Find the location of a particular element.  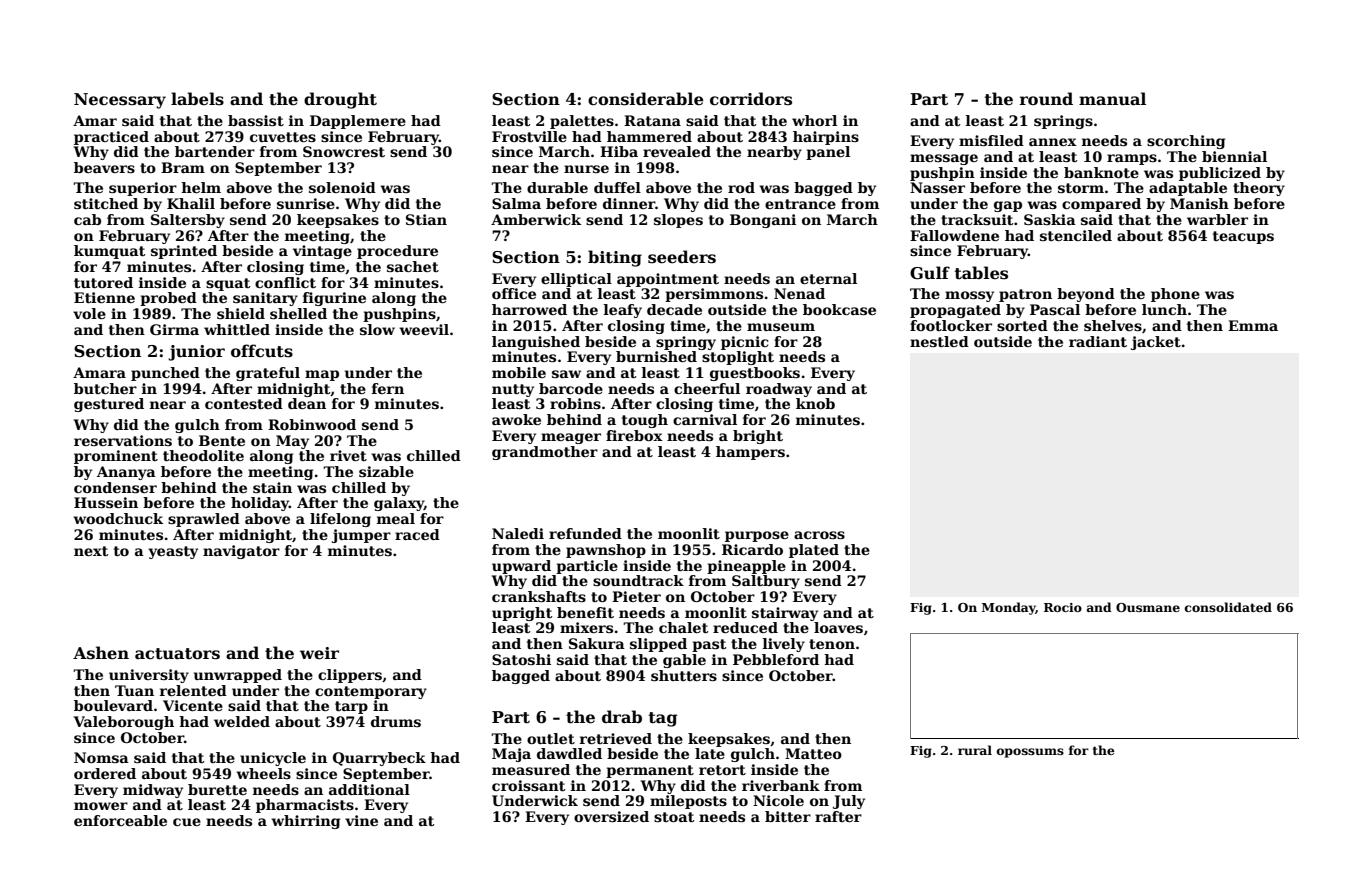

reservations is located at coordinates (123, 440).
